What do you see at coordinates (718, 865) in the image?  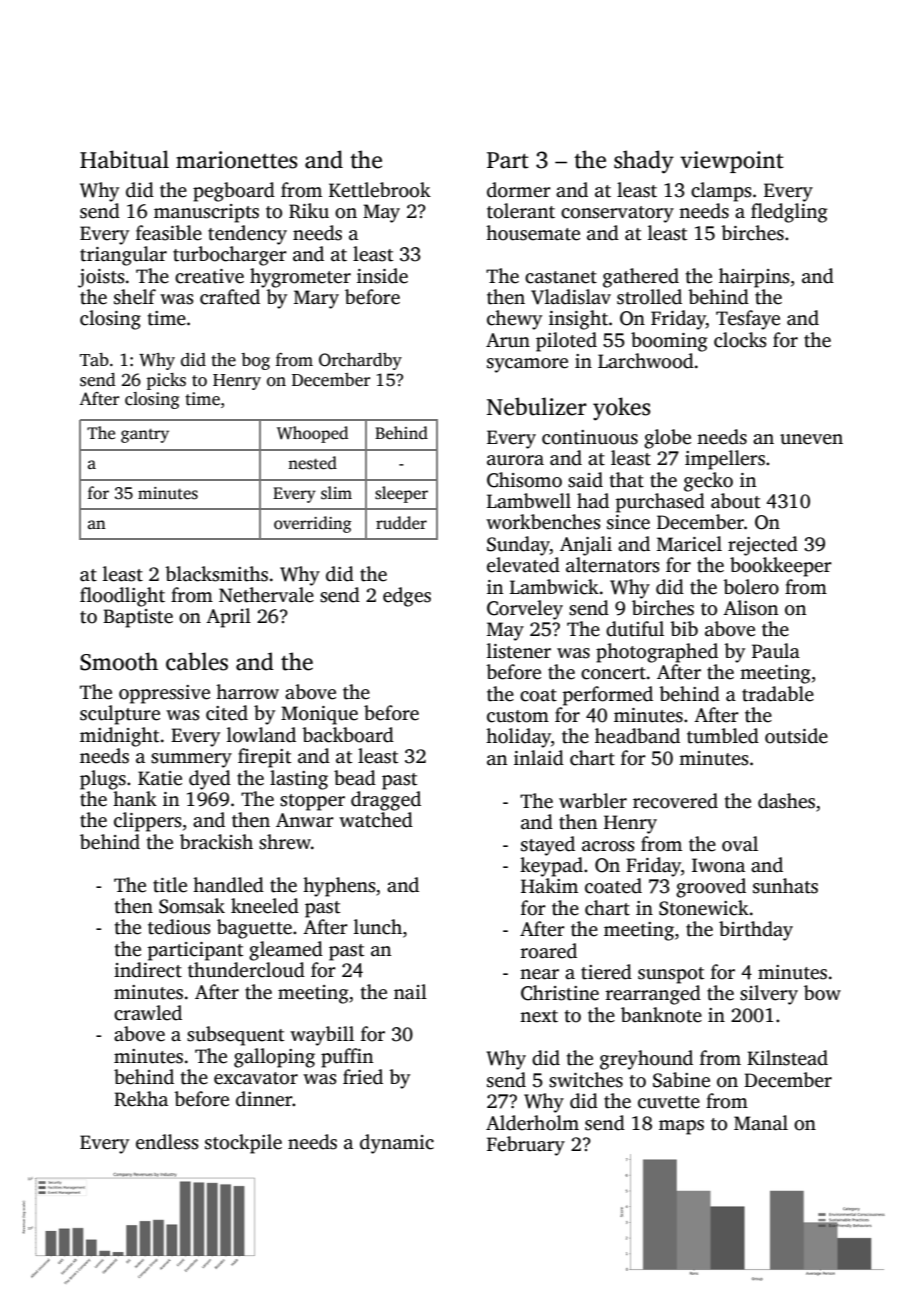 I see `Iwona` at bounding box center [718, 865].
